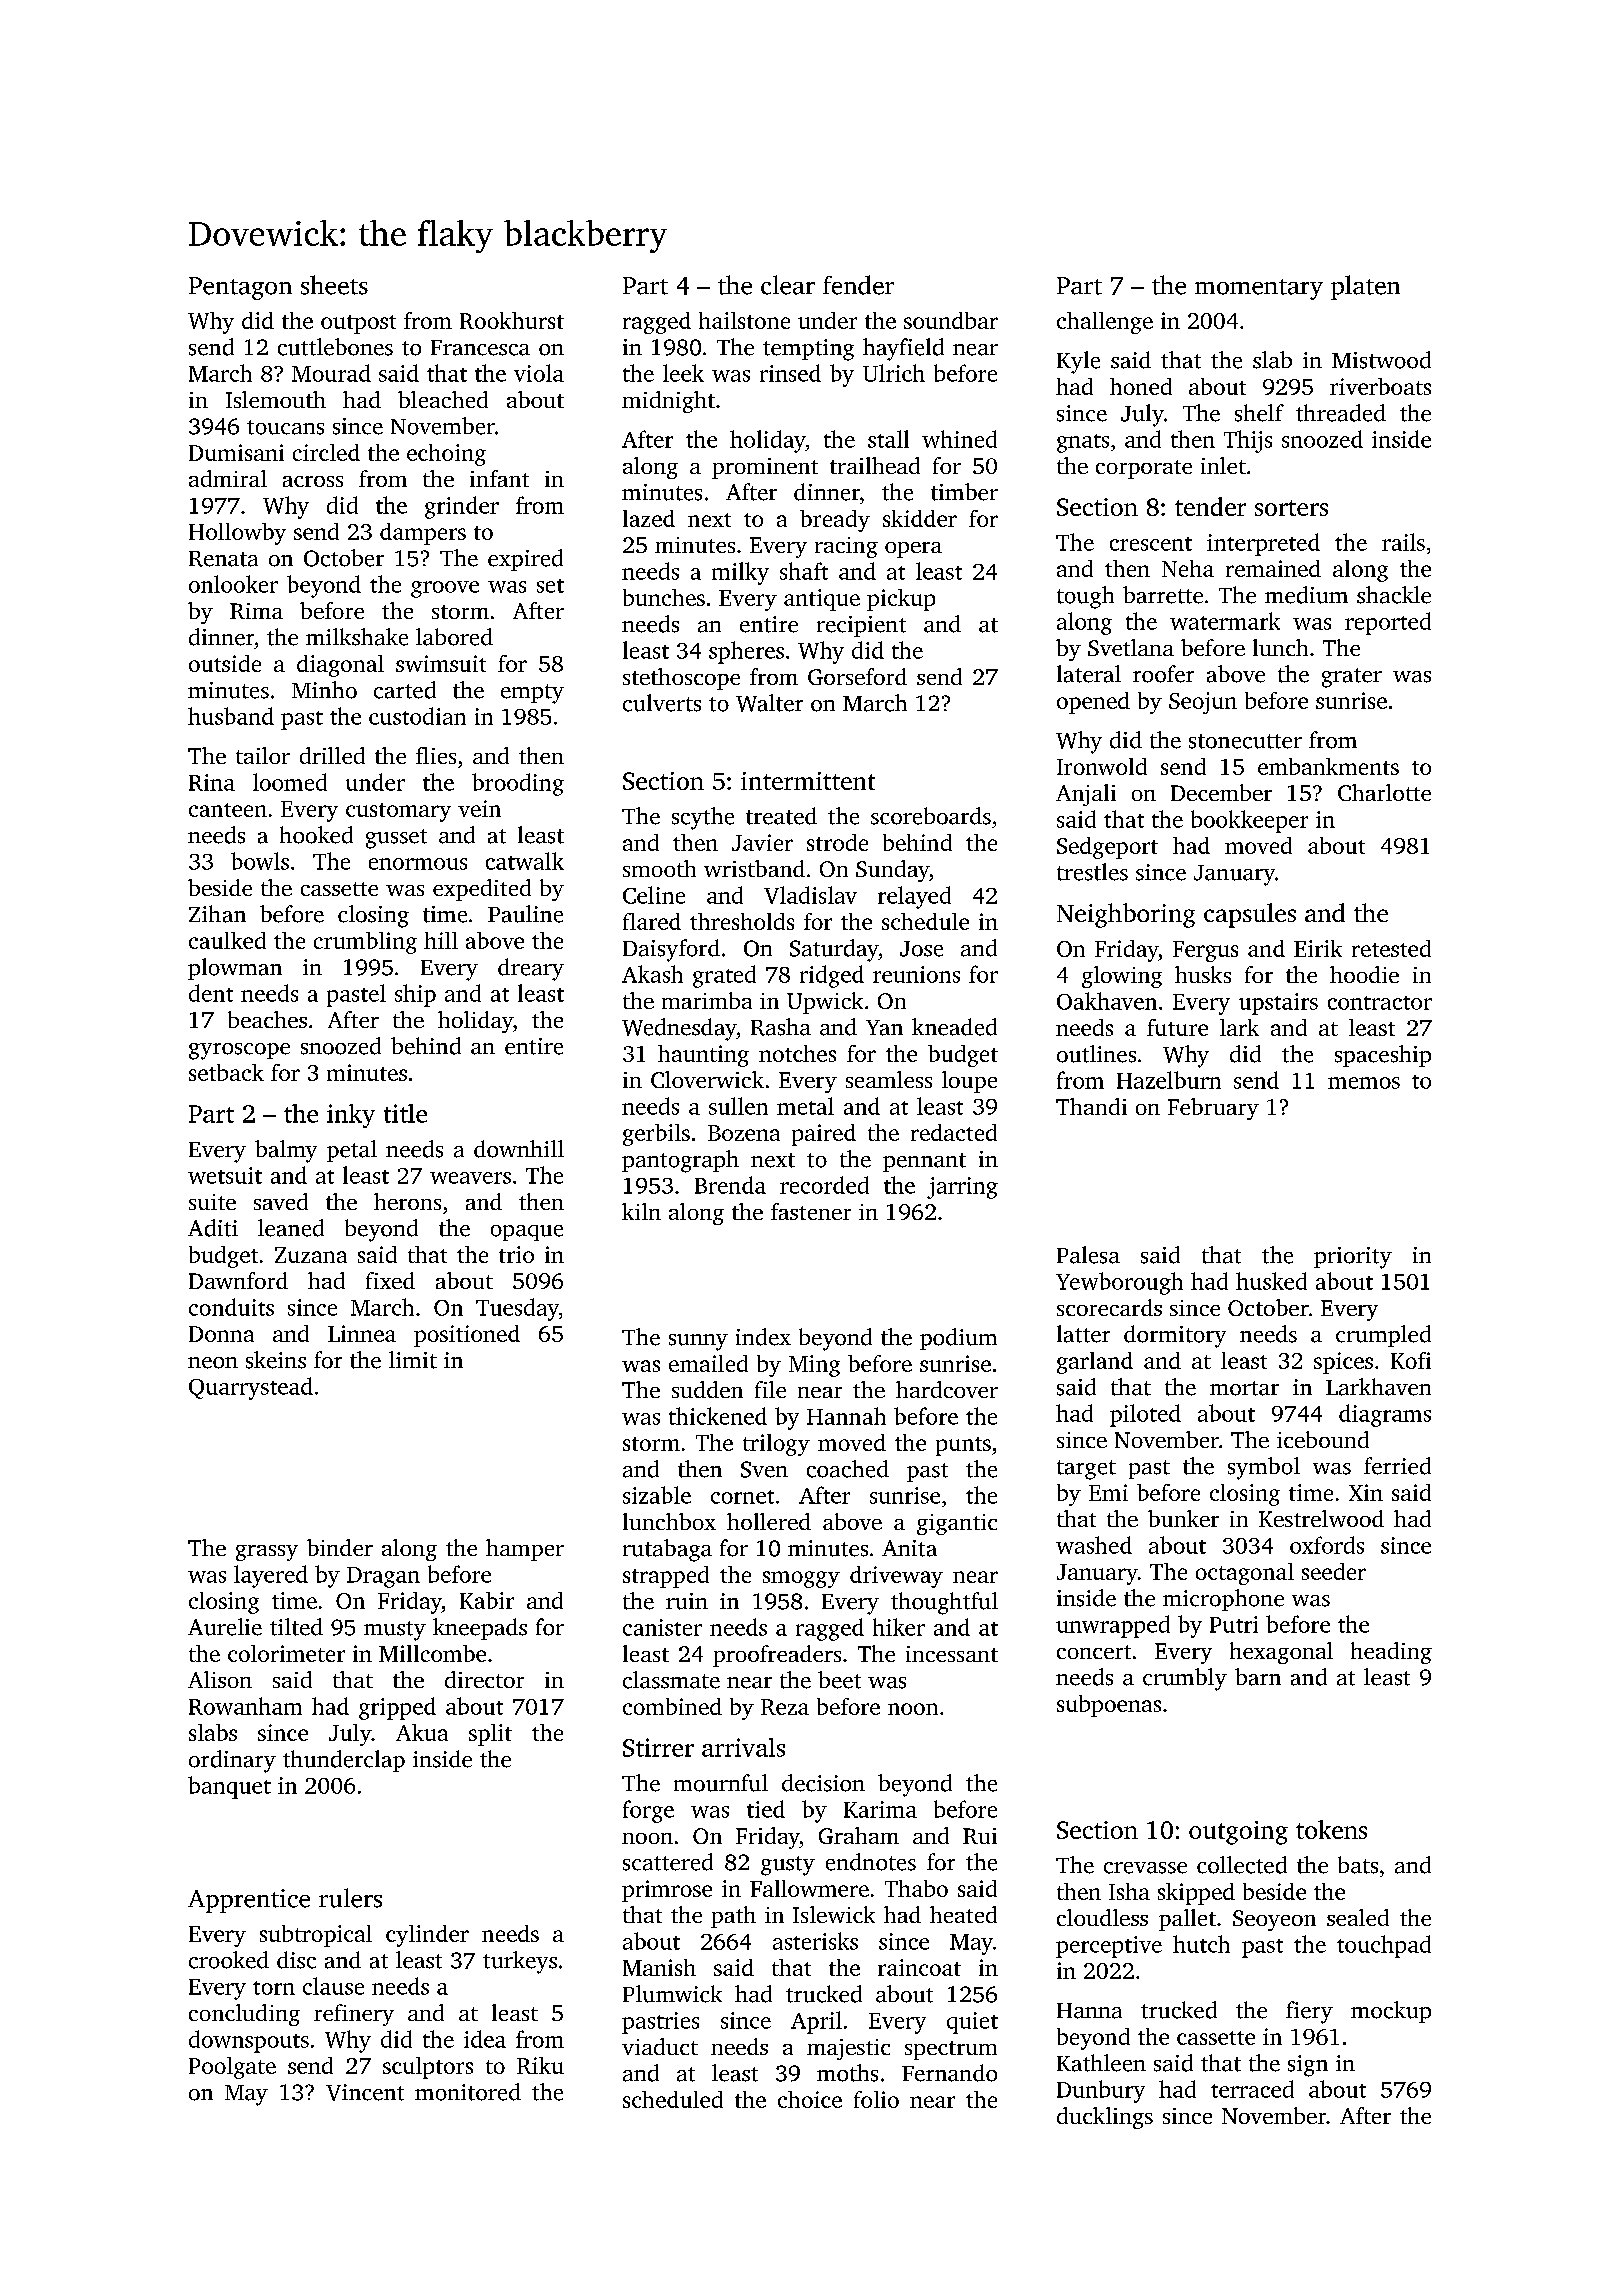 This screenshot has height=2292, width=1620. I want to click on gerbils, so click(656, 1135).
